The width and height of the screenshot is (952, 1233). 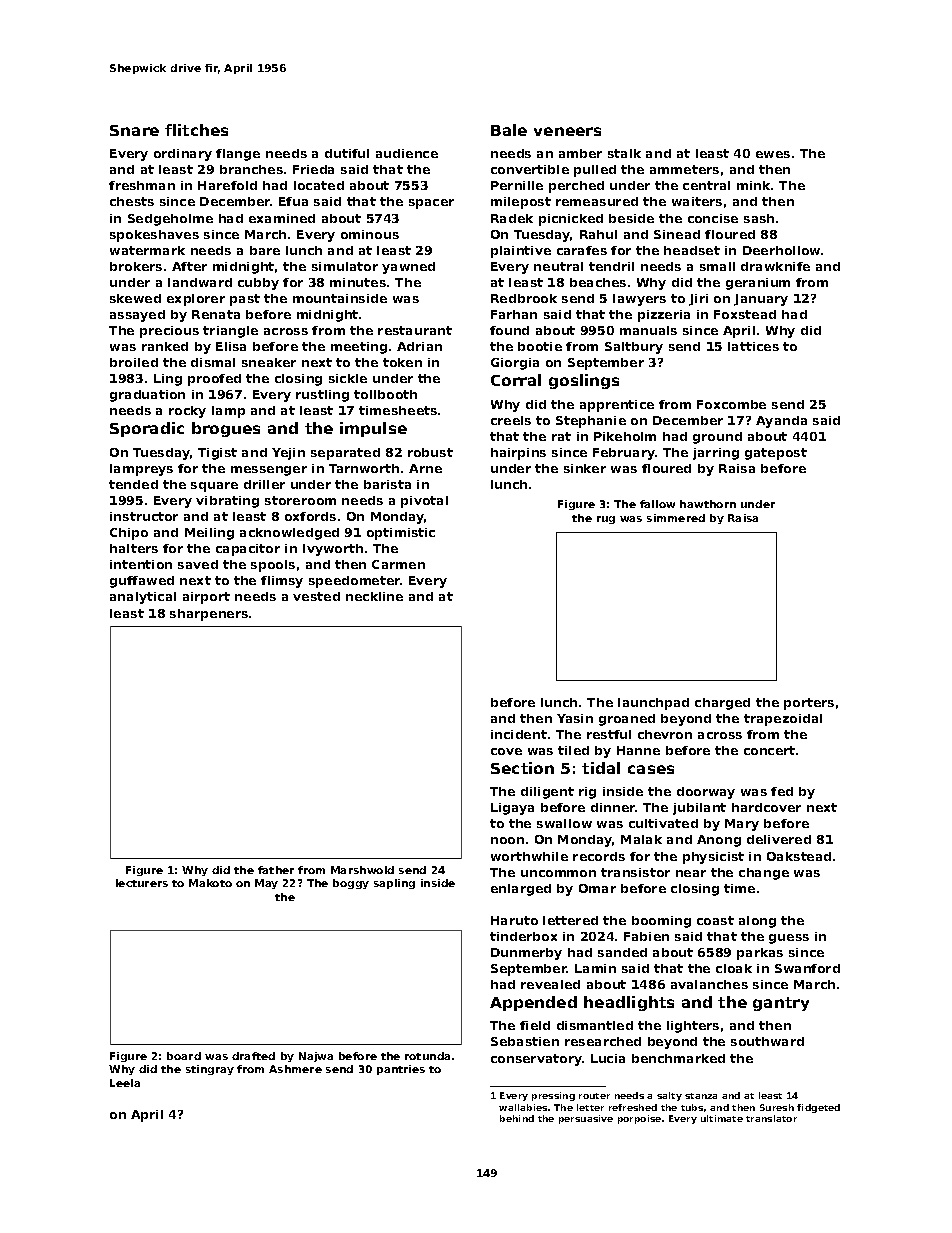 I want to click on Snare, so click(x=134, y=130).
